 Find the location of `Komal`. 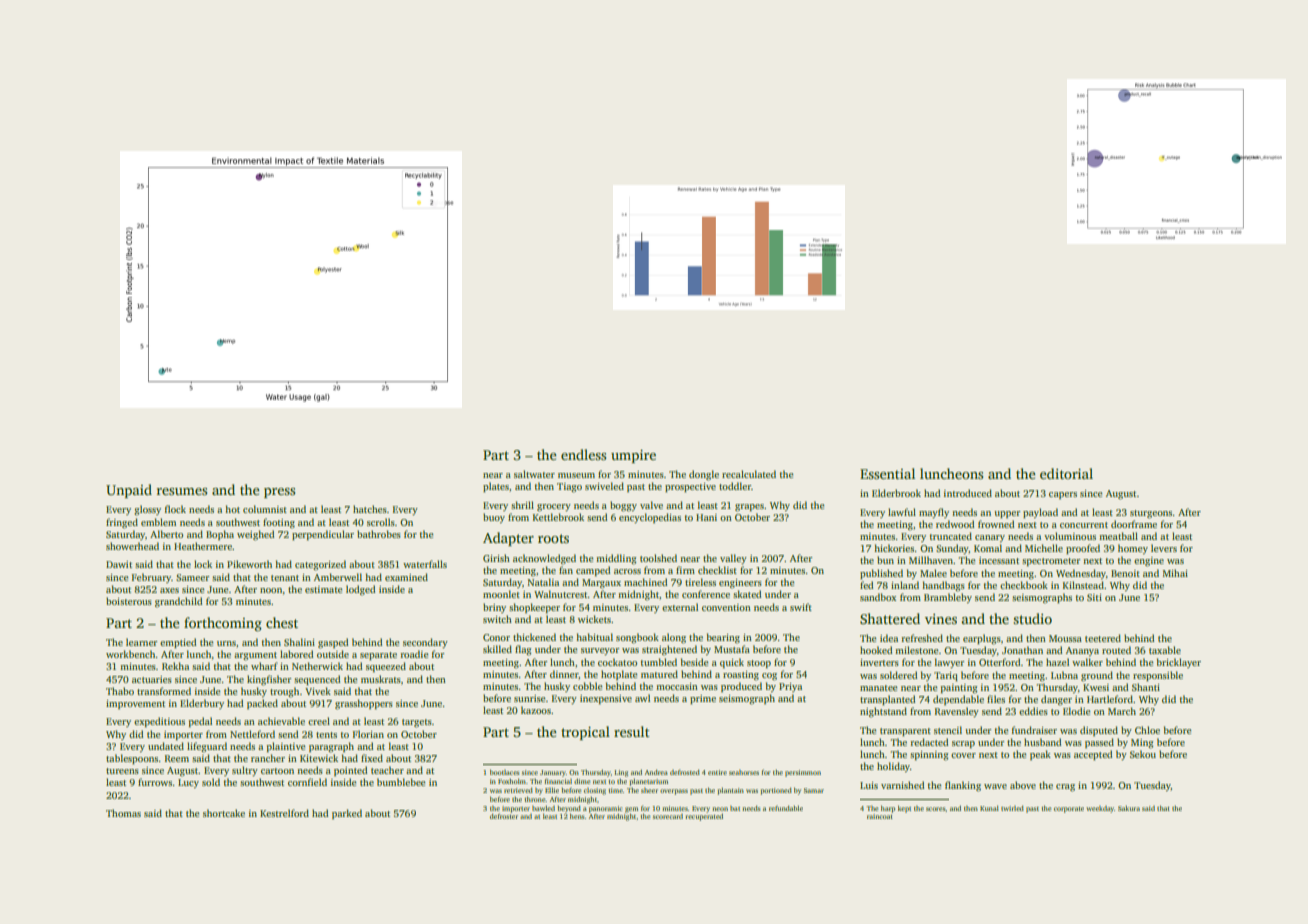

Komal is located at coordinates (988, 548).
